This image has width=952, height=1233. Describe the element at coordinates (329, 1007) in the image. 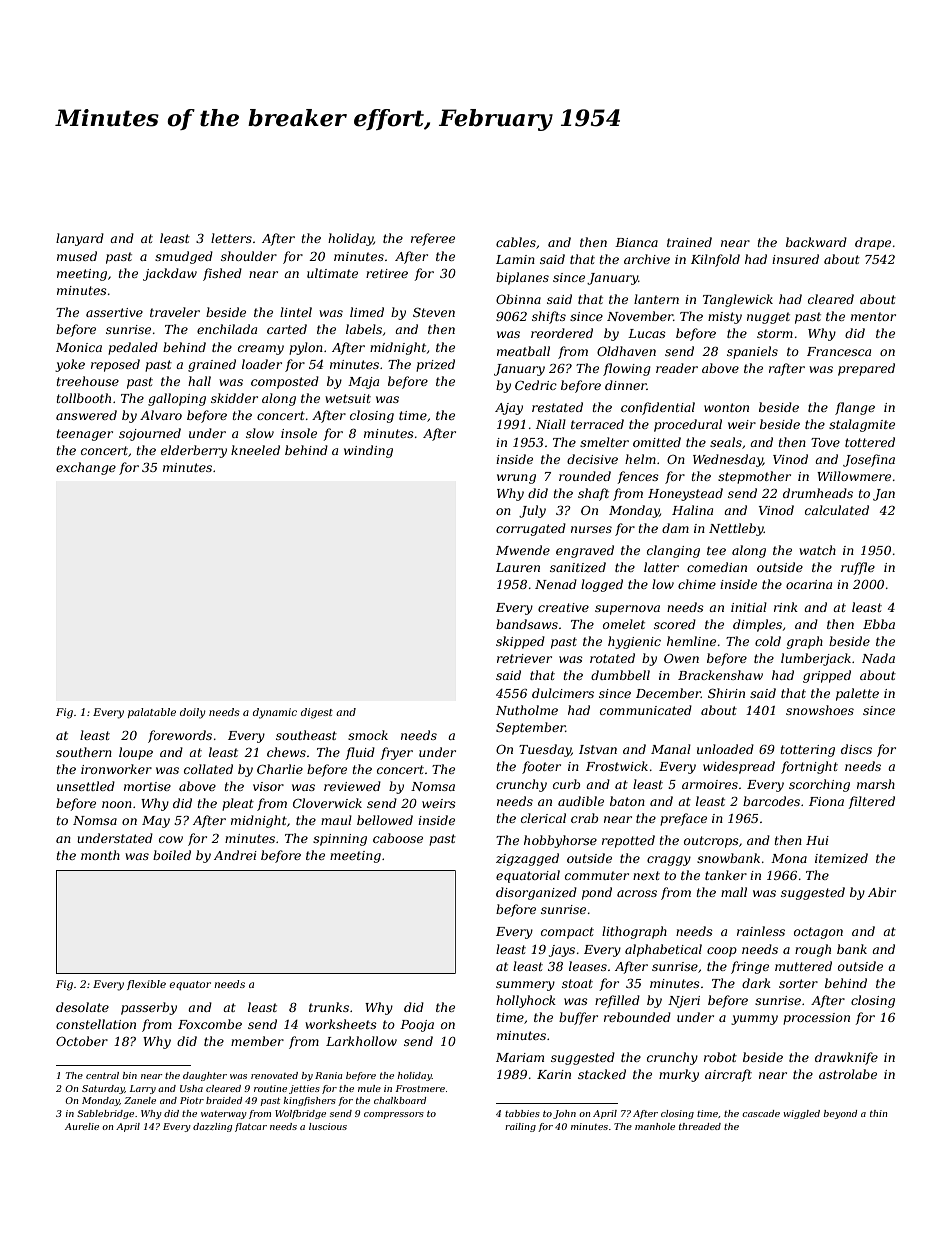

I see `trunks` at that location.
